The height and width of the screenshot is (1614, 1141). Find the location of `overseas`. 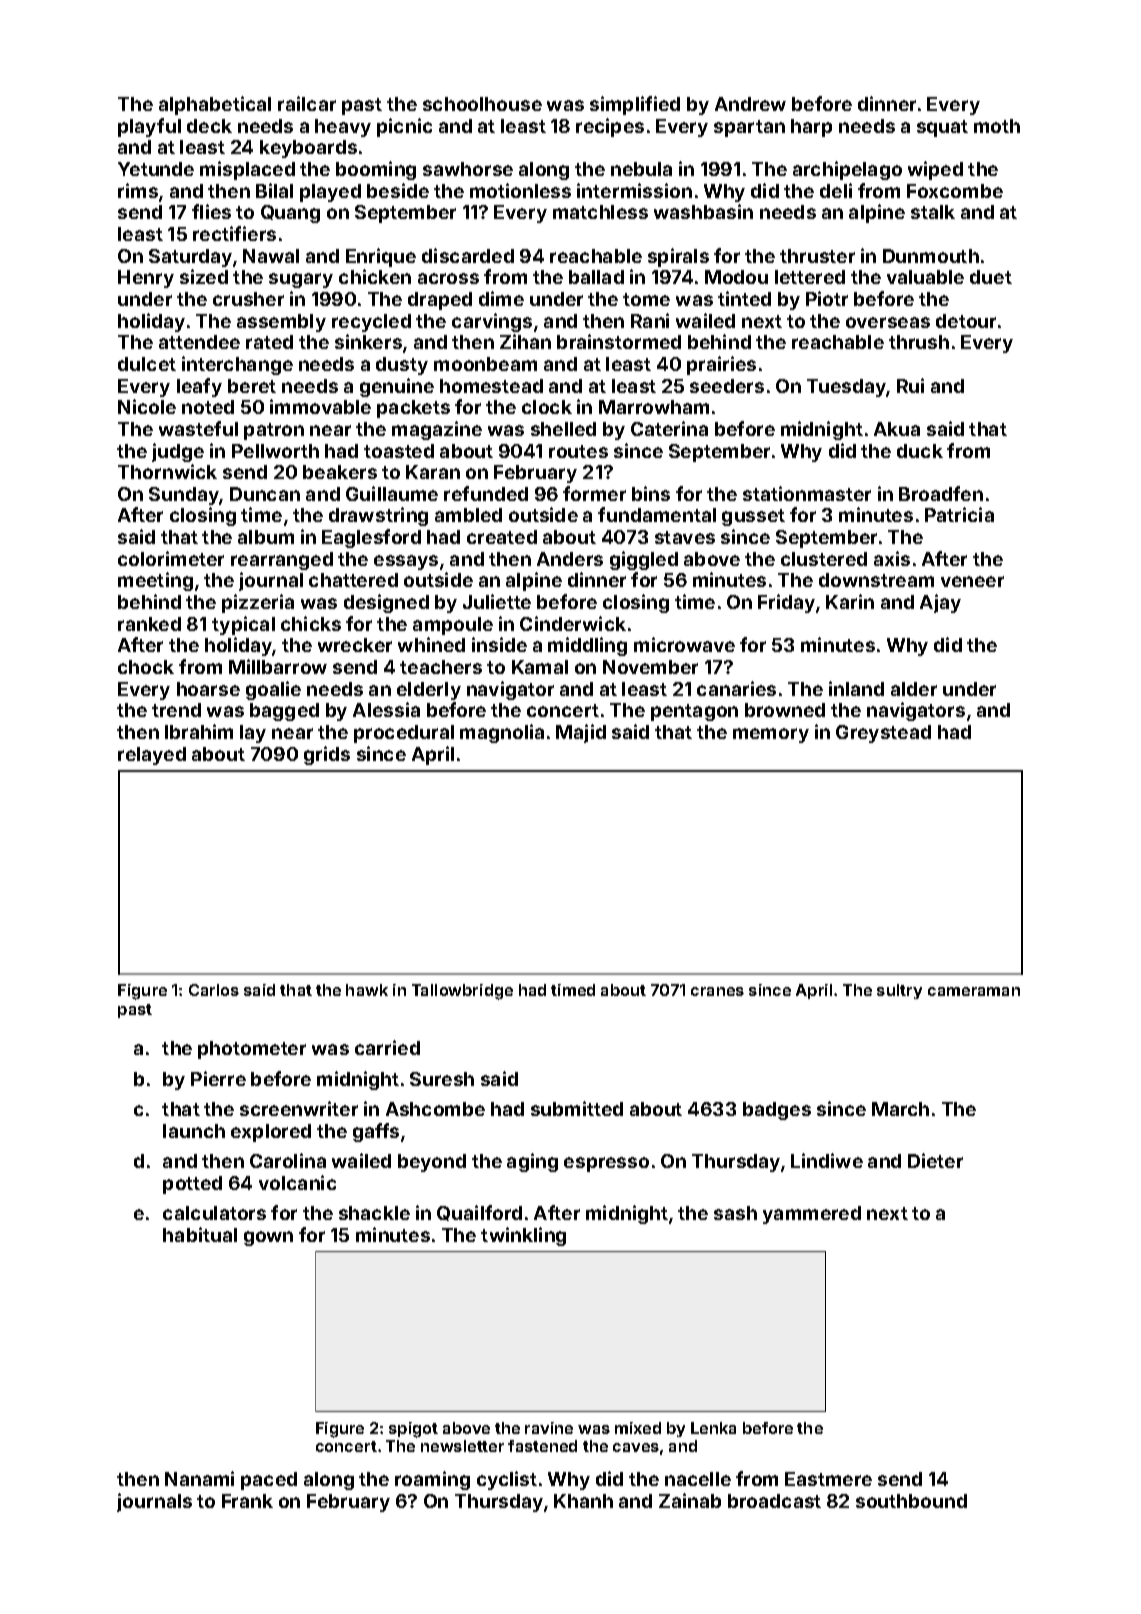

overseas is located at coordinates (888, 322).
